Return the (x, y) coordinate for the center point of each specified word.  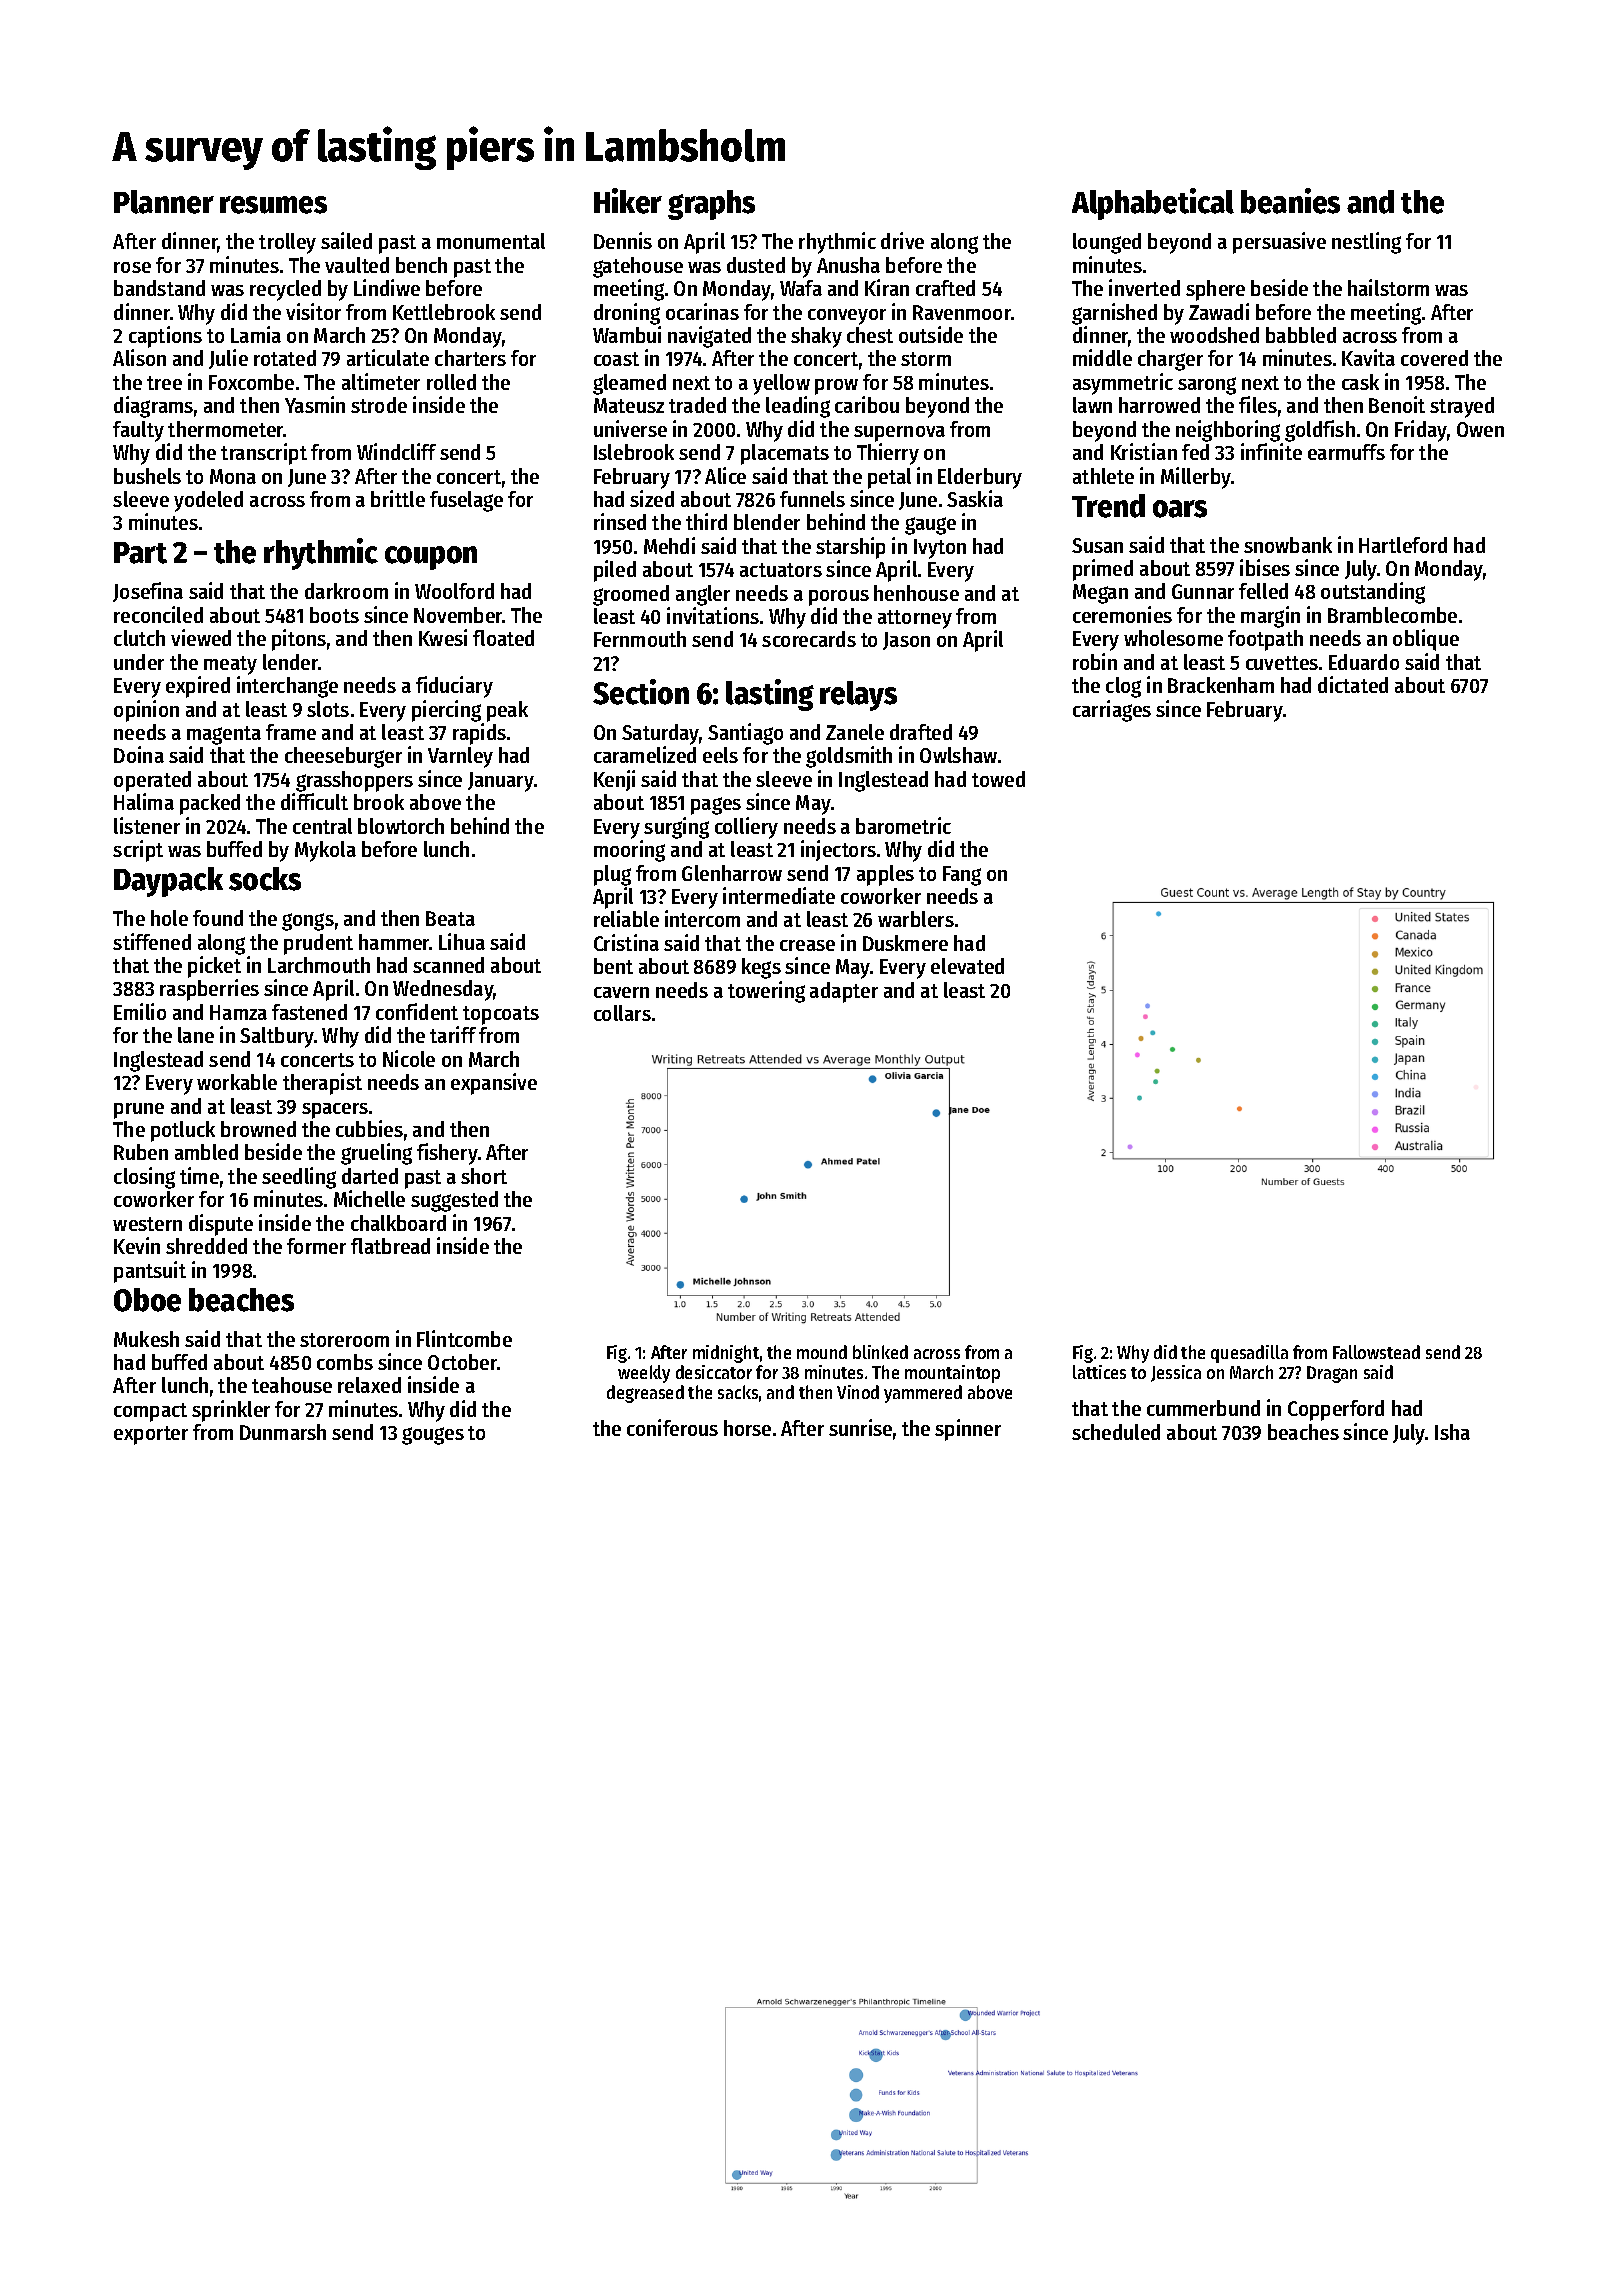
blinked (880, 1352)
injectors (838, 850)
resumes (273, 205)
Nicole (409, 1058)
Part (140, 553)
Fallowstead (1376, 1352)
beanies (1290, 201)
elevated (967, 966)
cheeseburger (343, 757)
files (1258, 404)
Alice (725, 475)
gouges (433, 1436)
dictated (1353, 684)
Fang (962, 876)
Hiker (628, 201)
